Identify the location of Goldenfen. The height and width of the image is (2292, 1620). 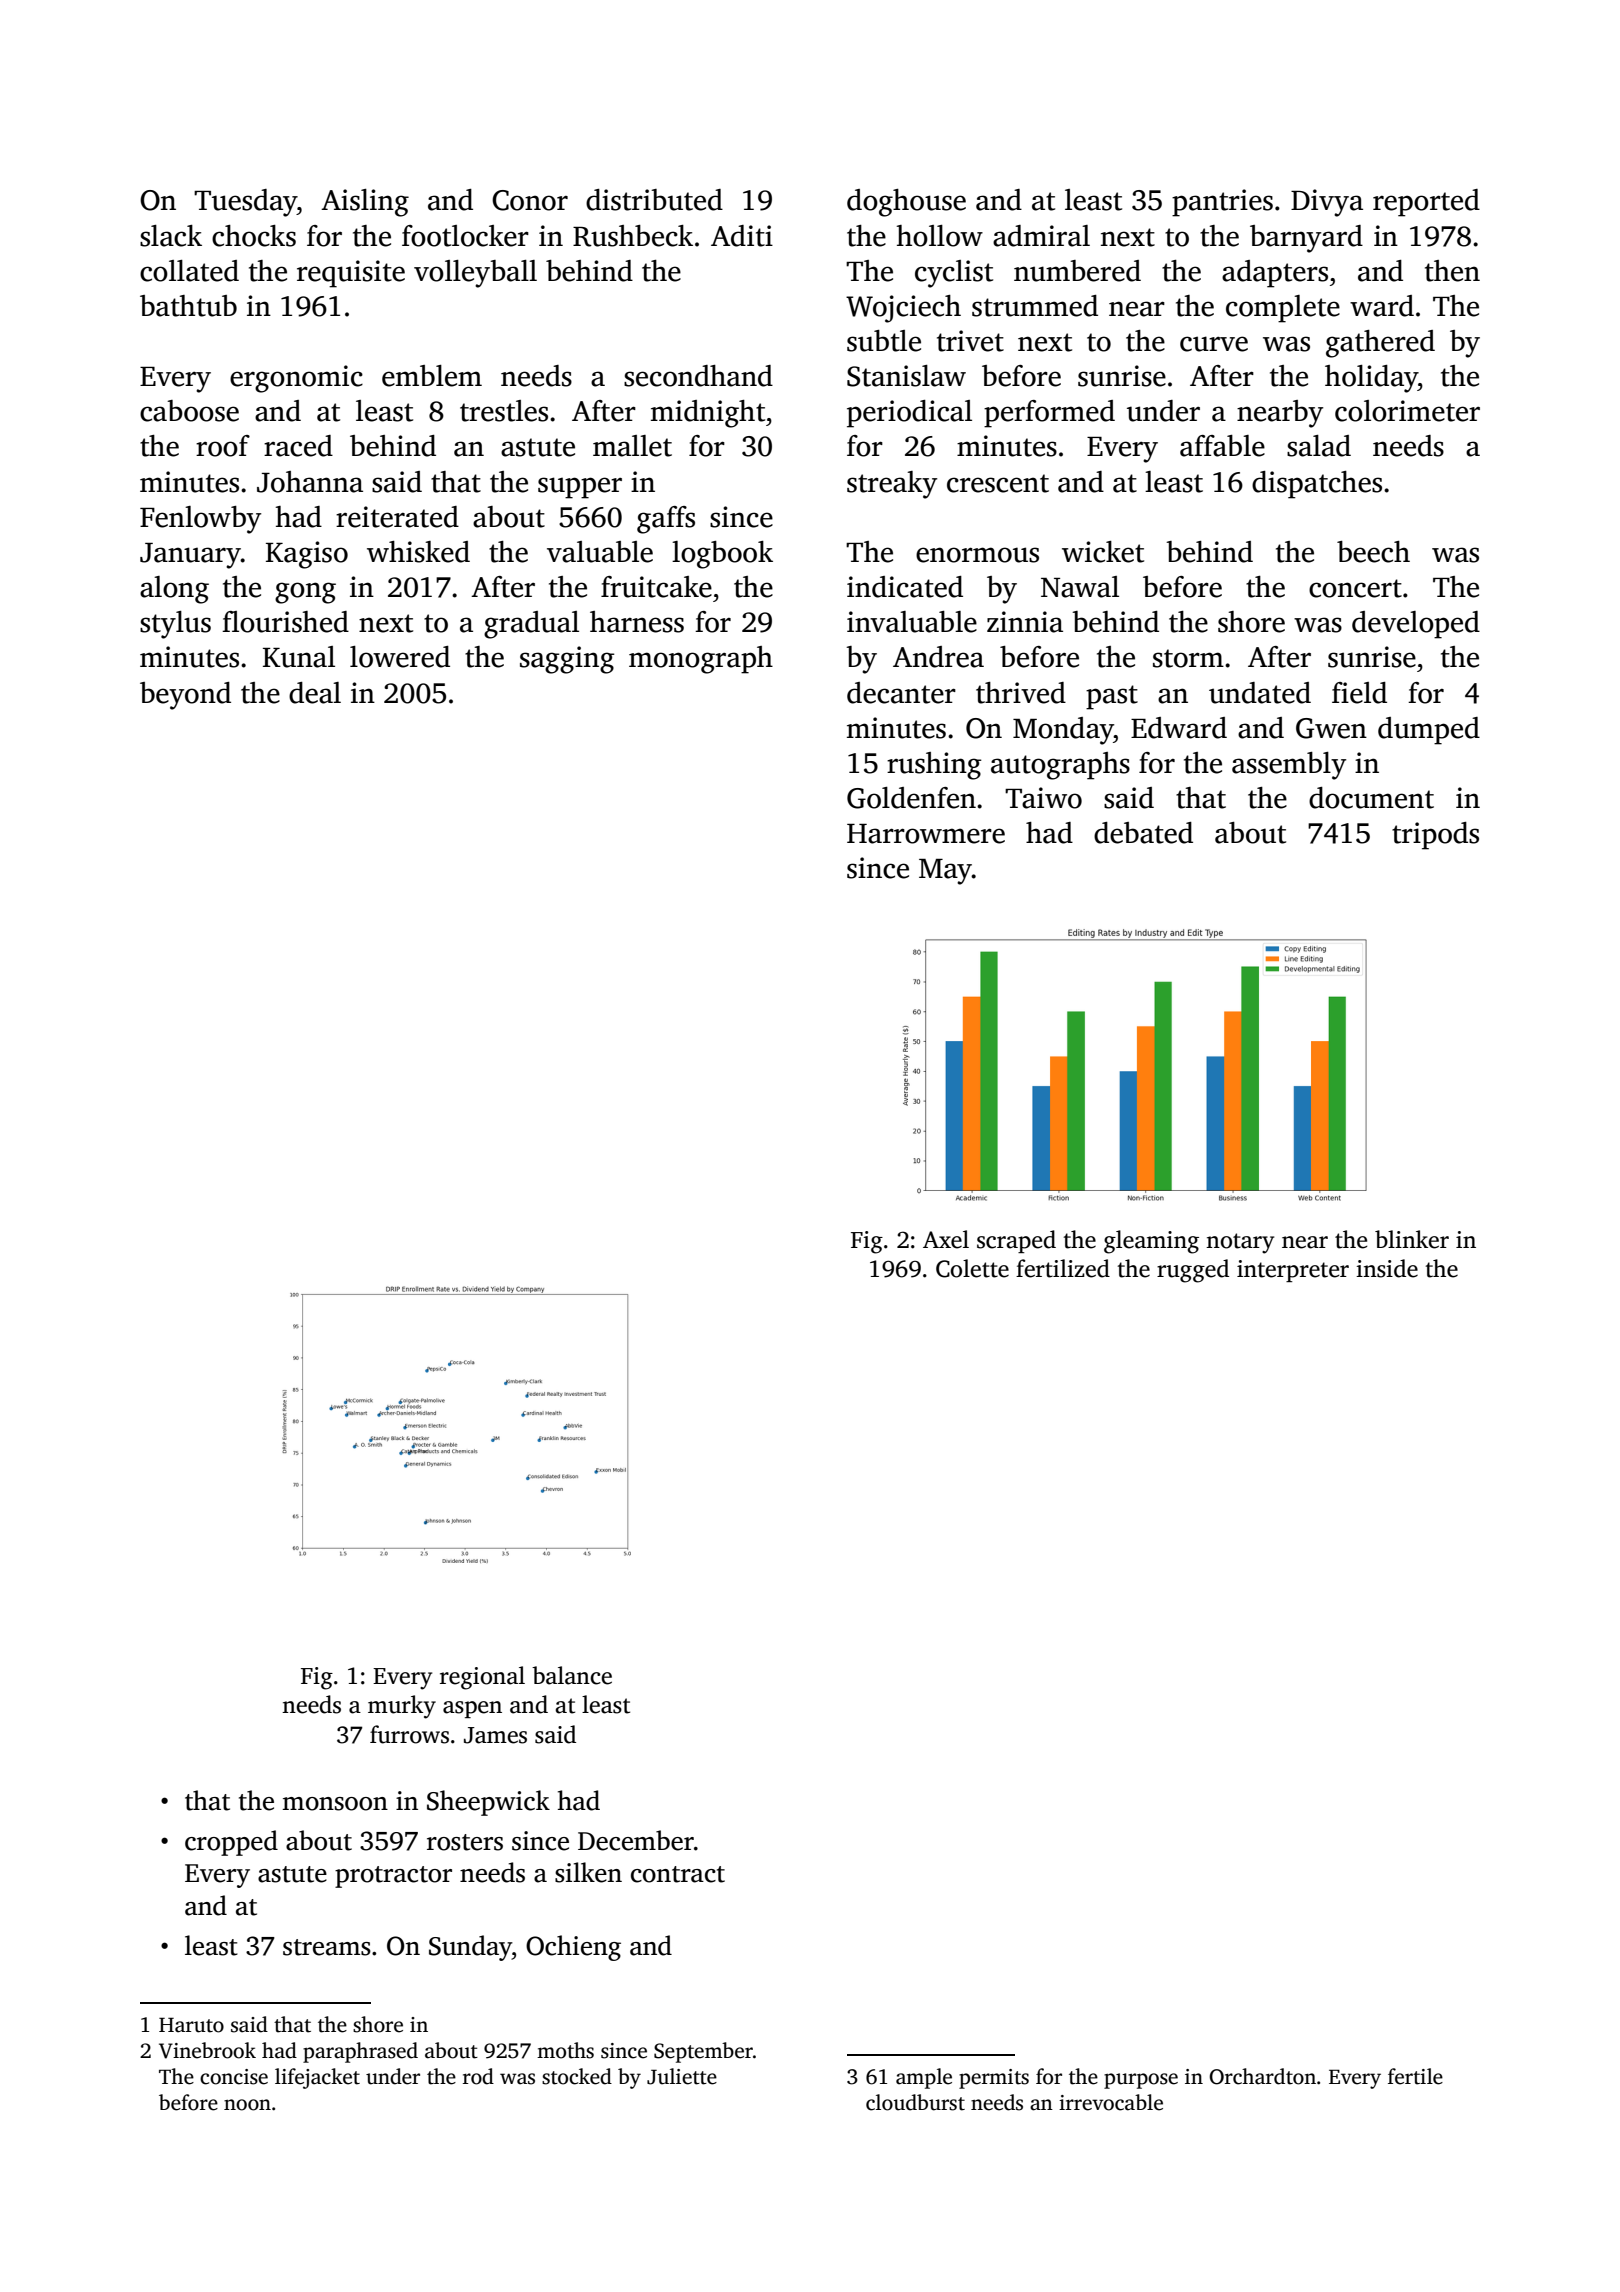
(911, 798).
